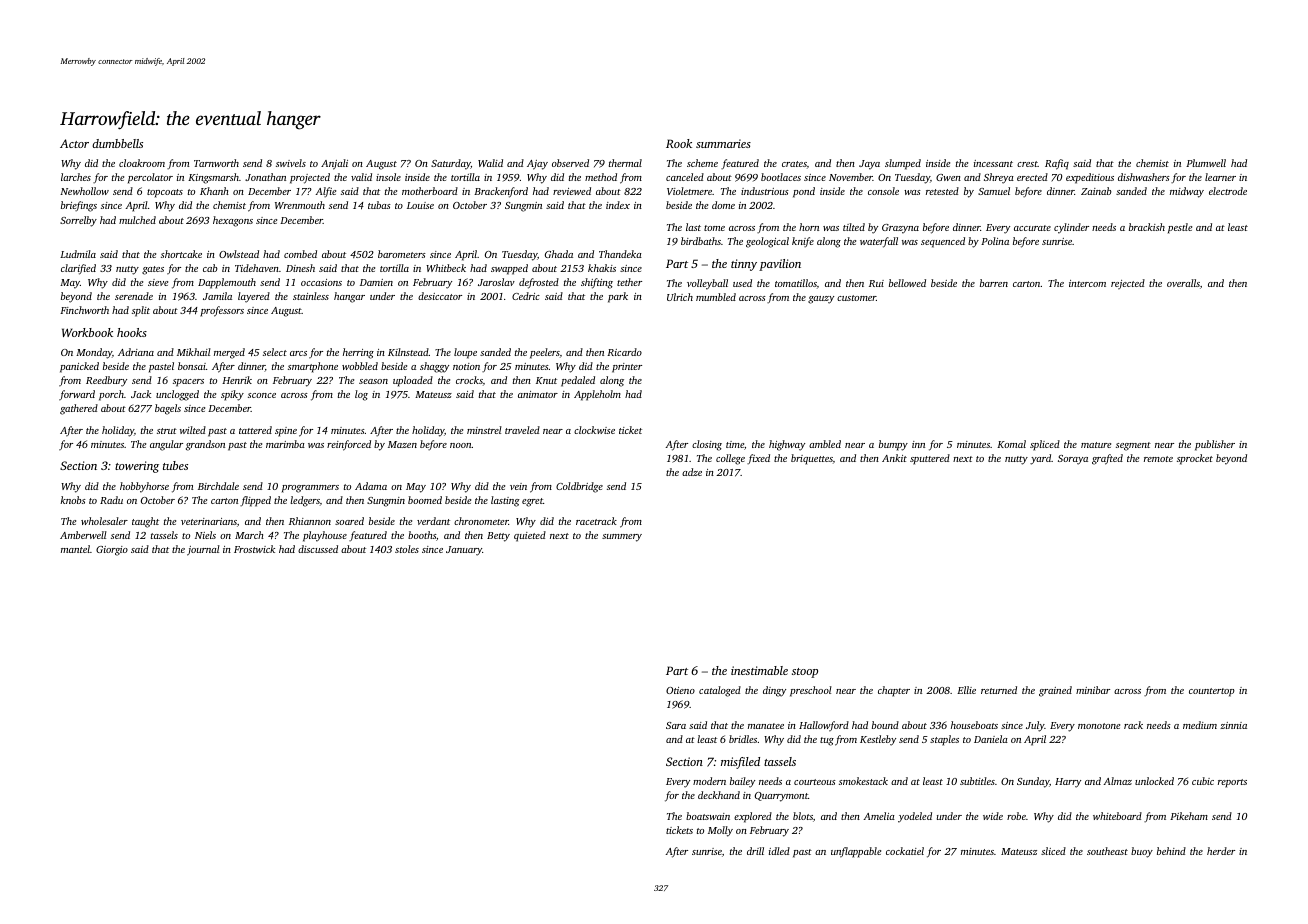 The width and height of the screenshot is (1308, 924). Describe the element at coordinates (239, 254) in the screenshot. I see `Owlstead` at that location.
